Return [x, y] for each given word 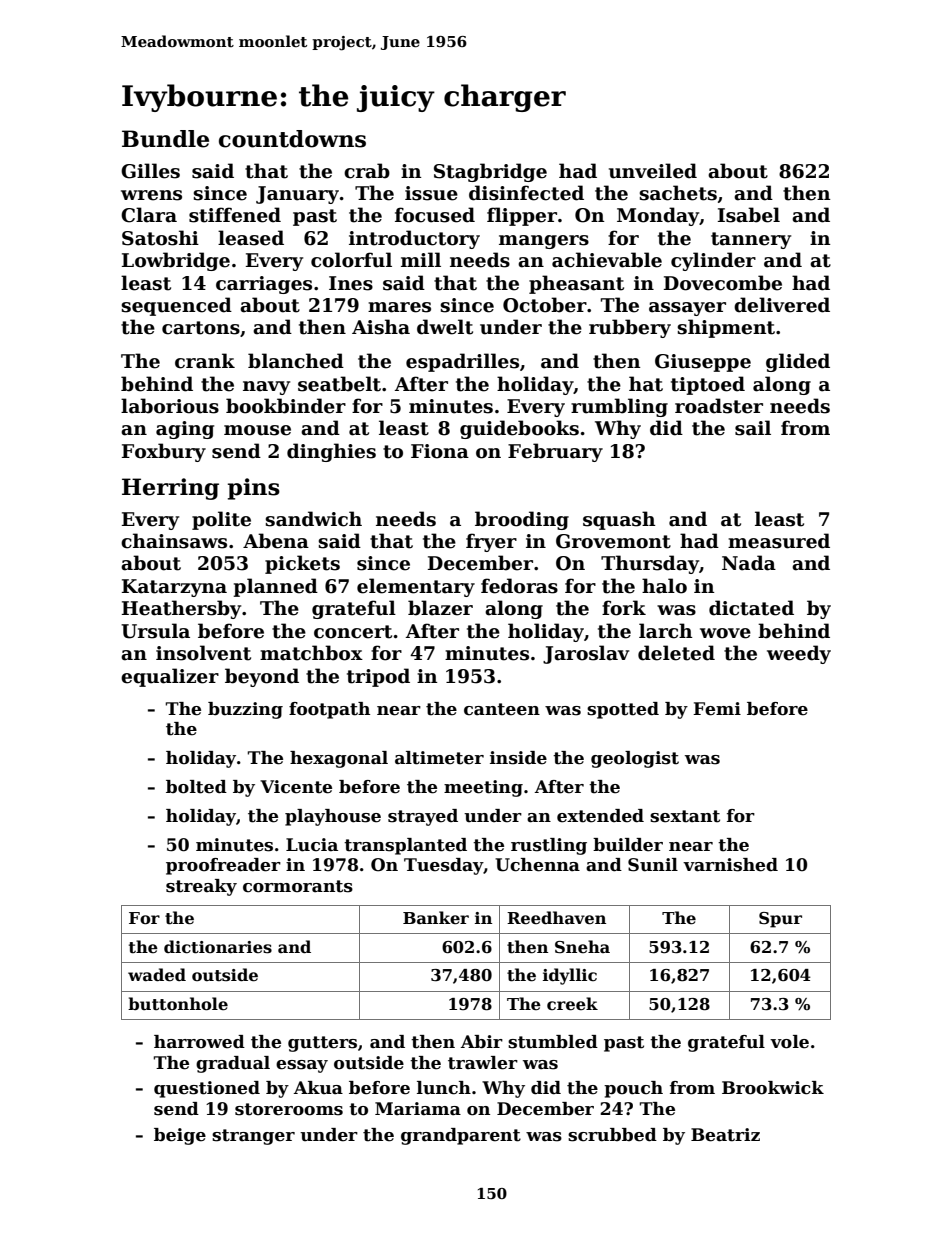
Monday [658, 216]
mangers [544, 242]
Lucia [312, 845]
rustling [549, 846]
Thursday [650, 564]
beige [180, 1136]
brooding [522, 520]
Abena [276, 541]
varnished [730, 865]
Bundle [165, 139]
